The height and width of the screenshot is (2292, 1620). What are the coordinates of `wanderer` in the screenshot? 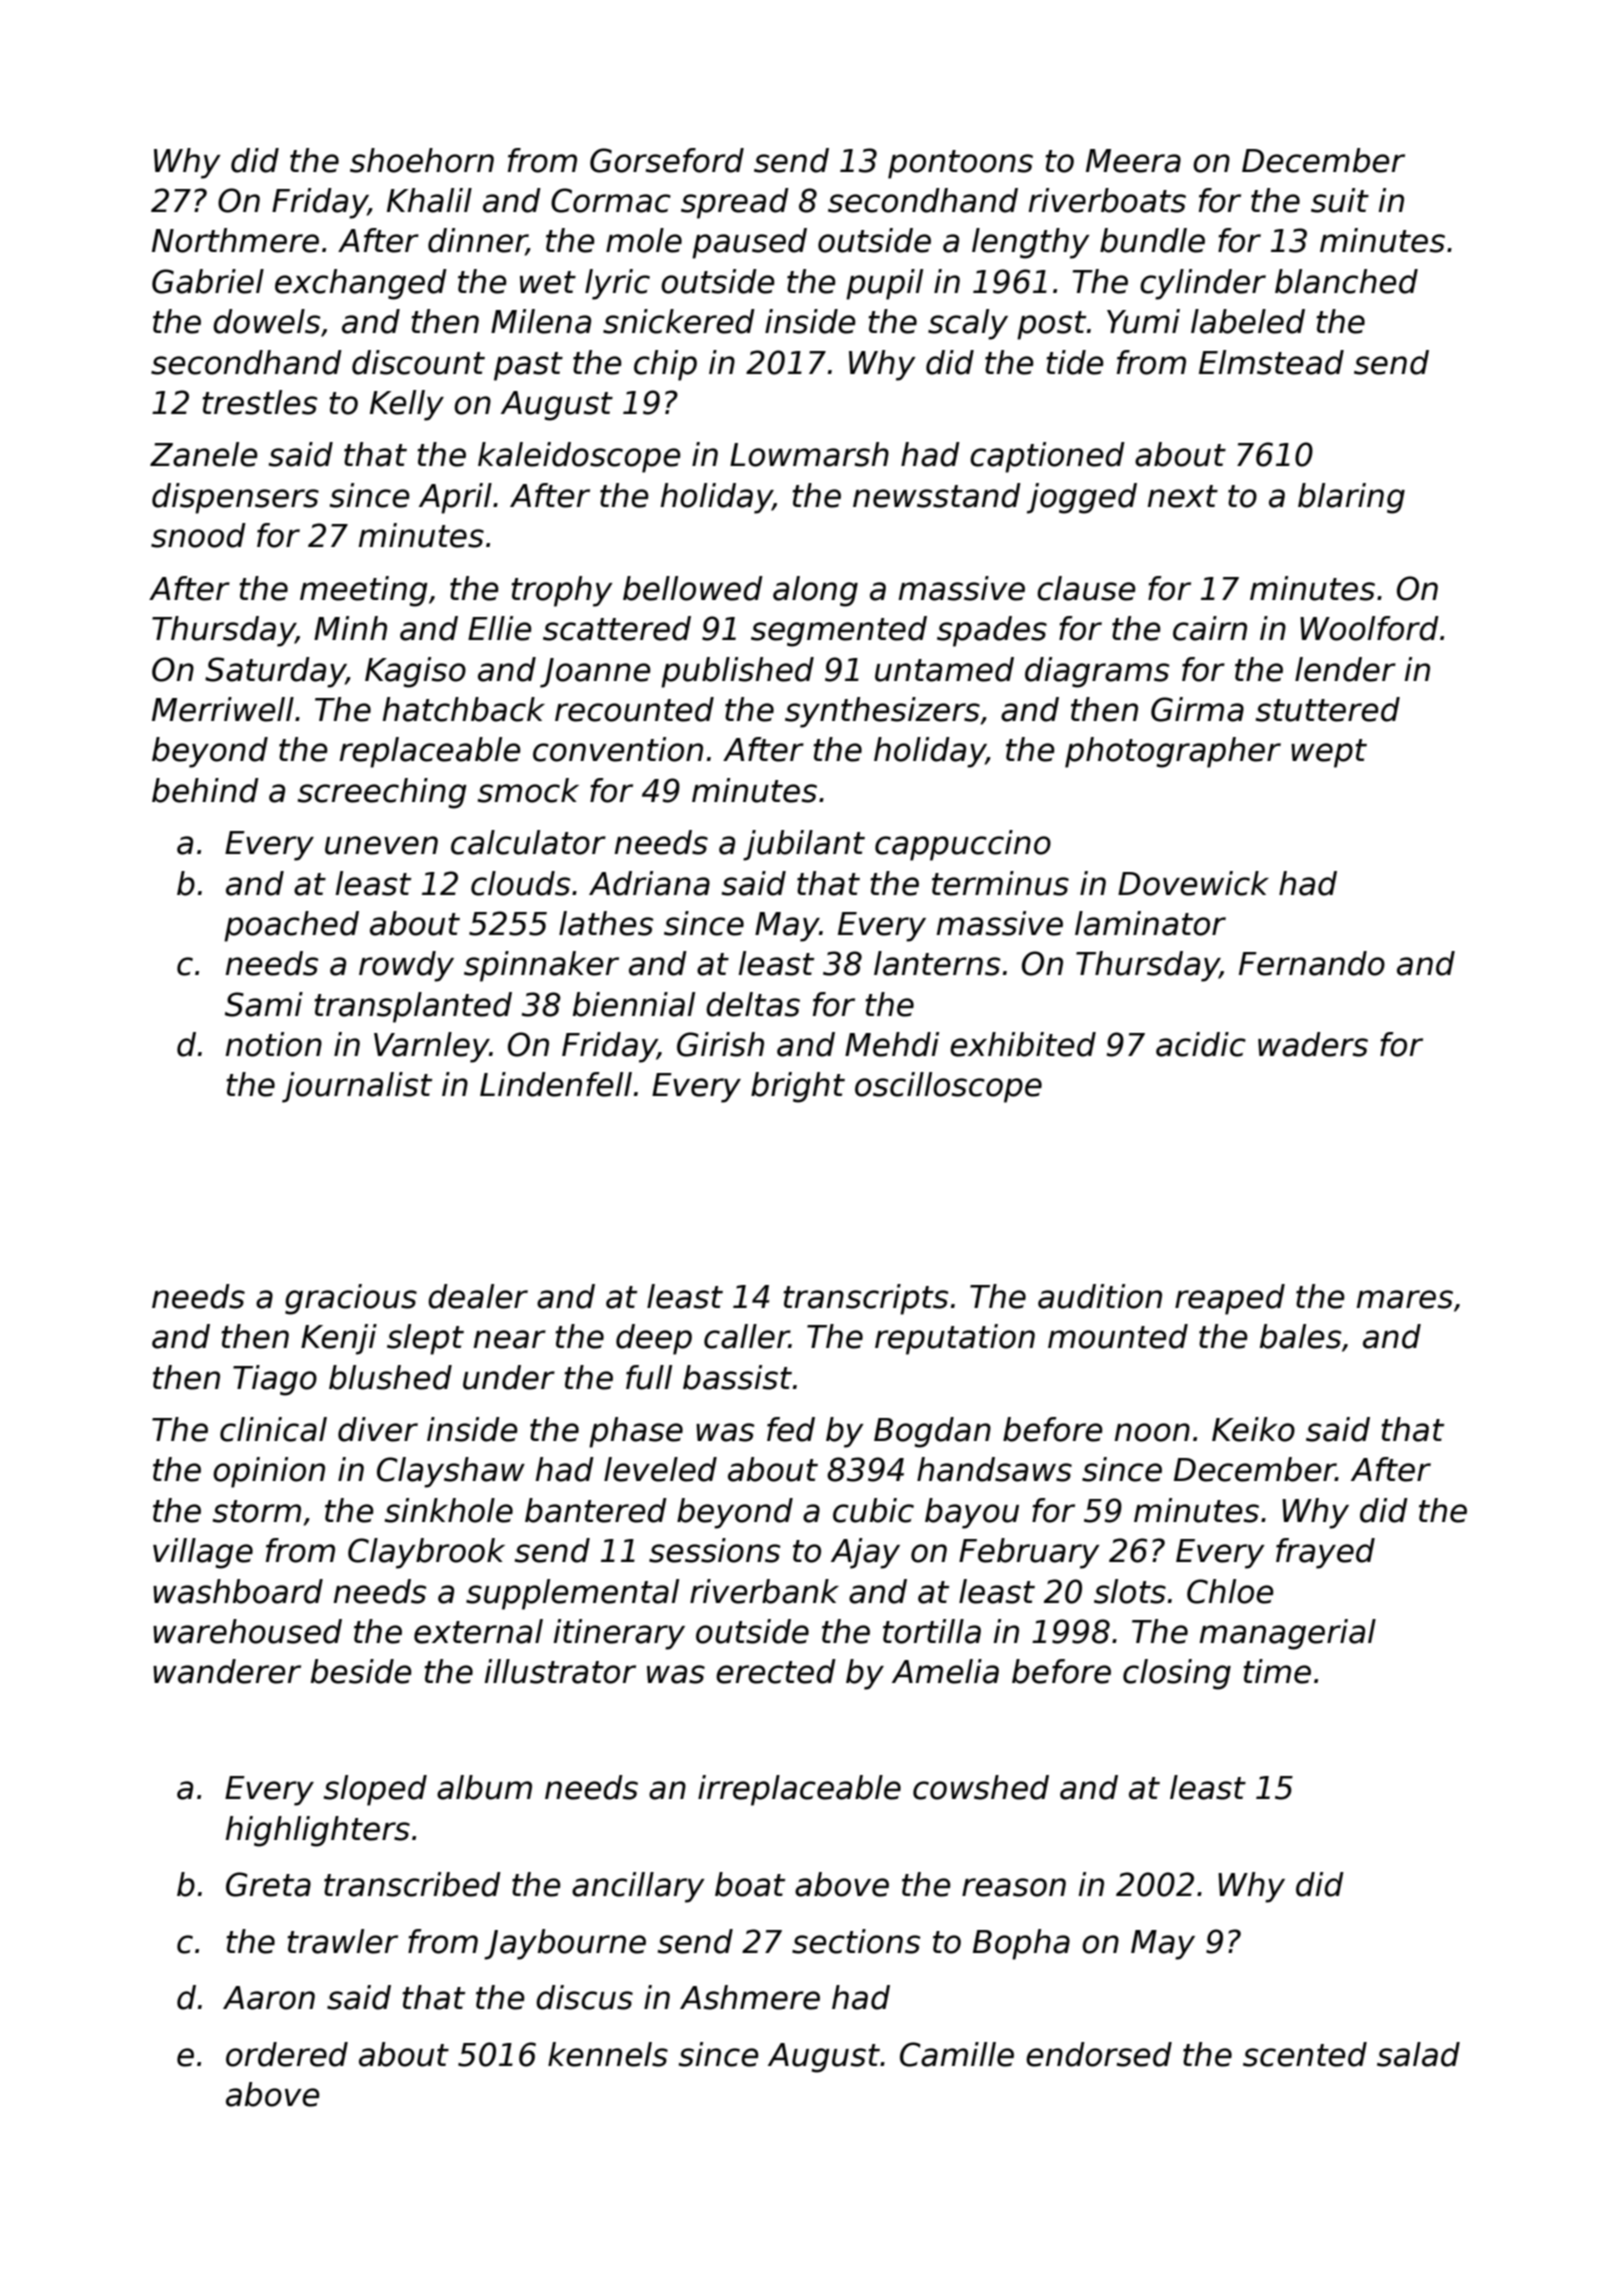 It's located at (227, 1671).
